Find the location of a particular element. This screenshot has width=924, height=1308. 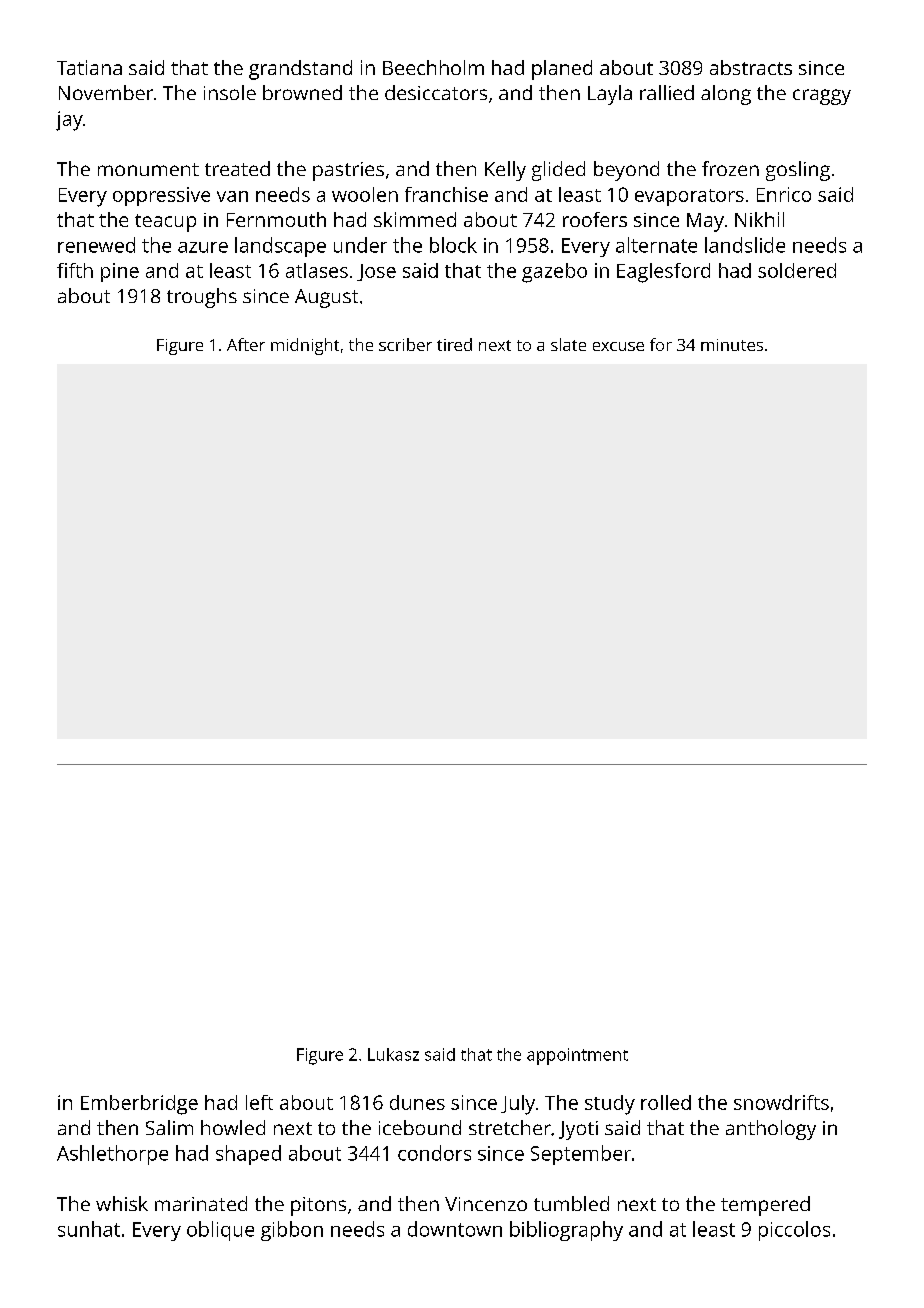

Lukasz is located at coordinates (393, 1054).
